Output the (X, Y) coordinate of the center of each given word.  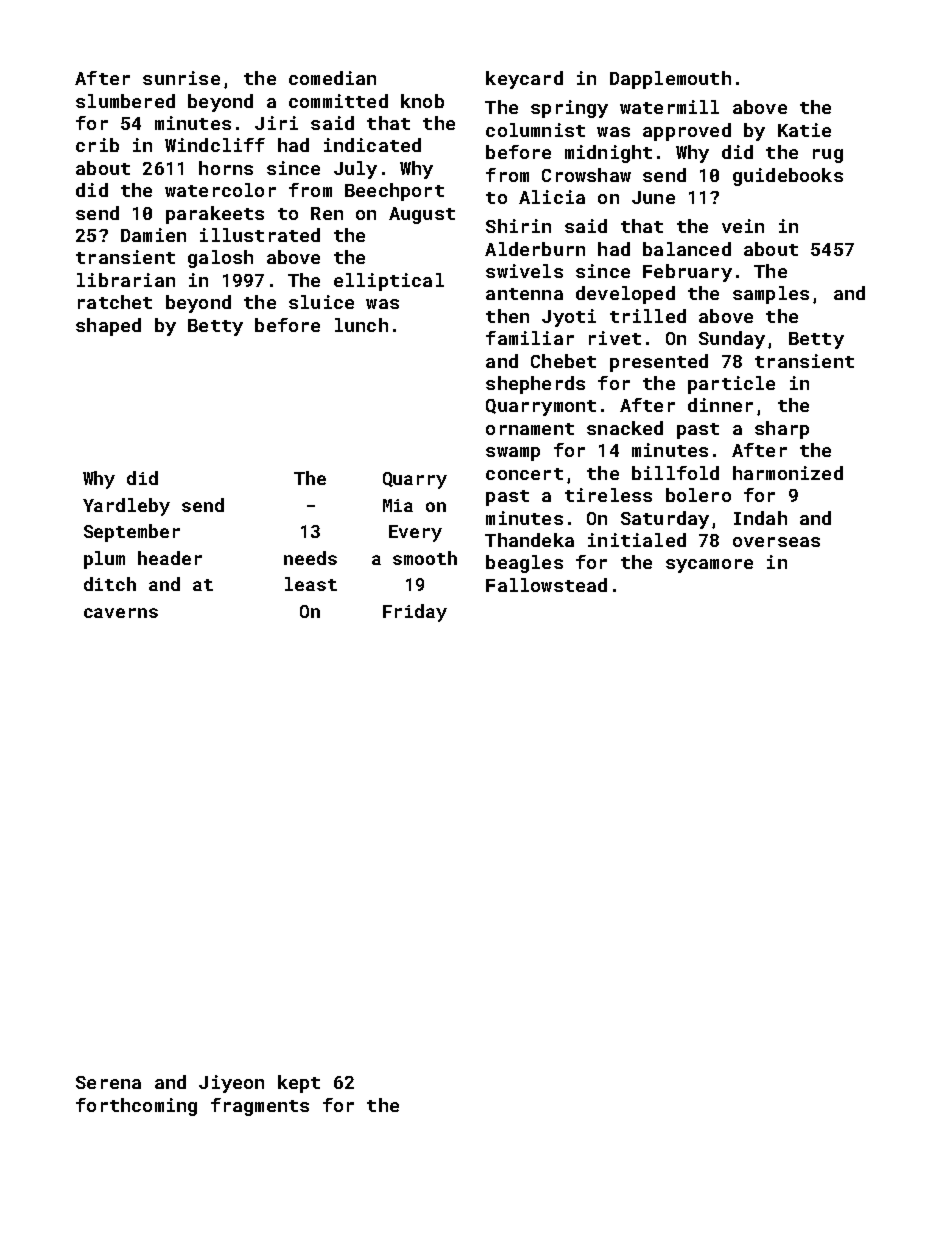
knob (422, 101)
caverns (121, 613)
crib (97, 145)
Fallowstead (546, 585)
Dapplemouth (670, 80)
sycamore (709, 566)
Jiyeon (231, 1084)
